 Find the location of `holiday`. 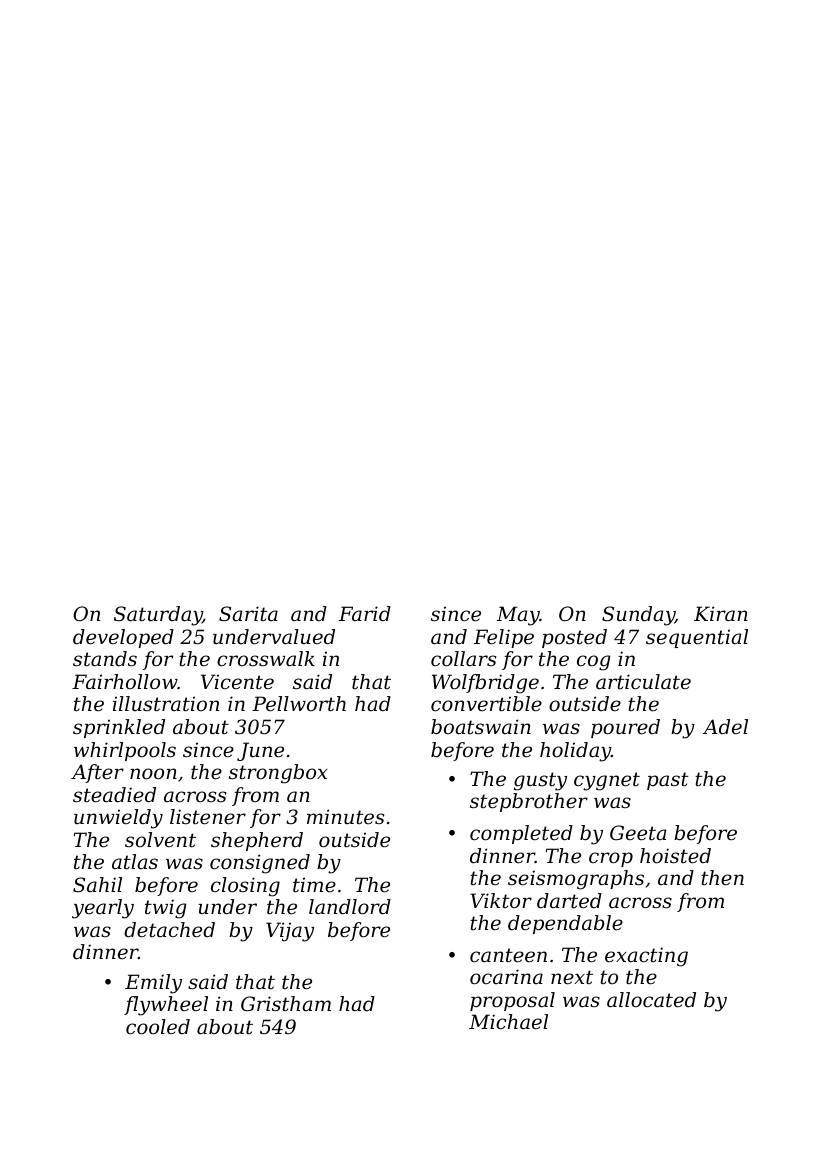

holiday is located at coordinates (575, 752).
